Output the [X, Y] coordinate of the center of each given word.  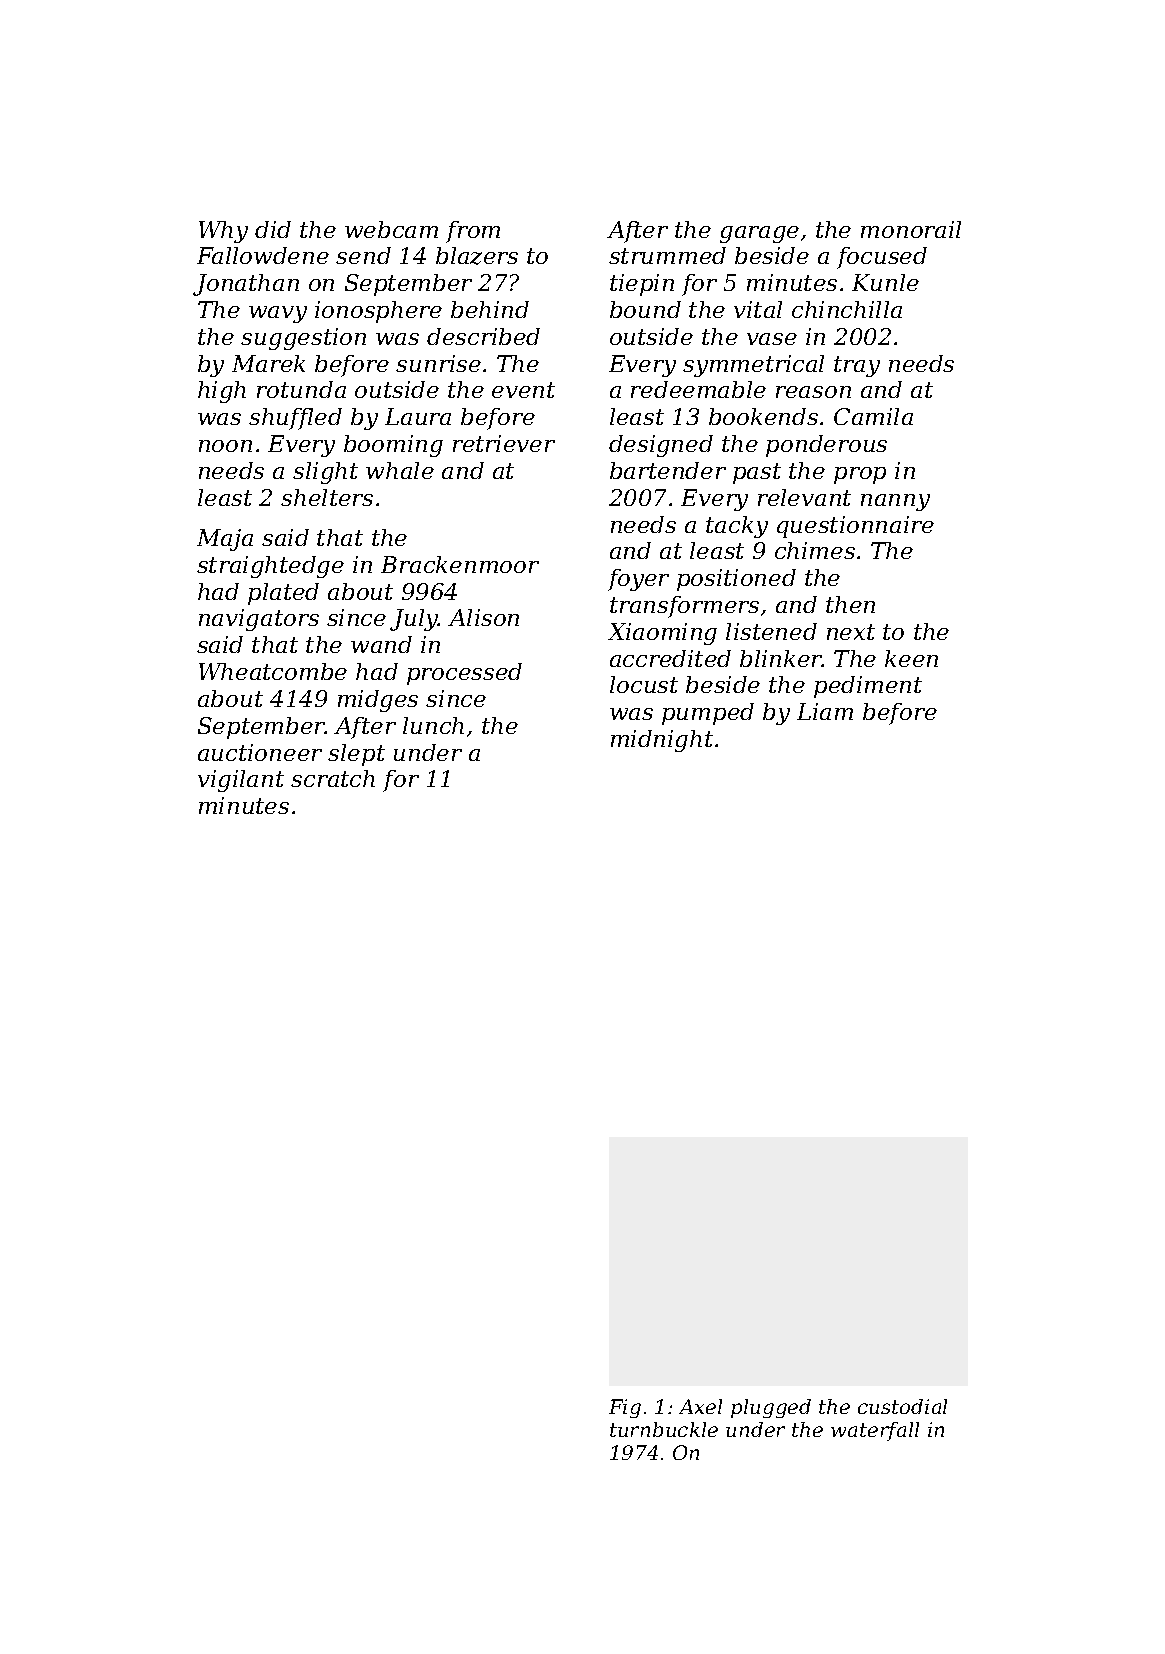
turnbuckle [664, 1429]
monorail [911, 229]
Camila [873, 416]
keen [911, 658]
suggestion [303, 339]
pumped [708, 714]
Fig [625, 1408]
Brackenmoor [460, 564]
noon [225, 446]
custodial [902, 1406]
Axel [700, 1406]
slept [356, 755]
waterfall [875, 1431]
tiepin [642, 285]
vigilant [241, 781]
